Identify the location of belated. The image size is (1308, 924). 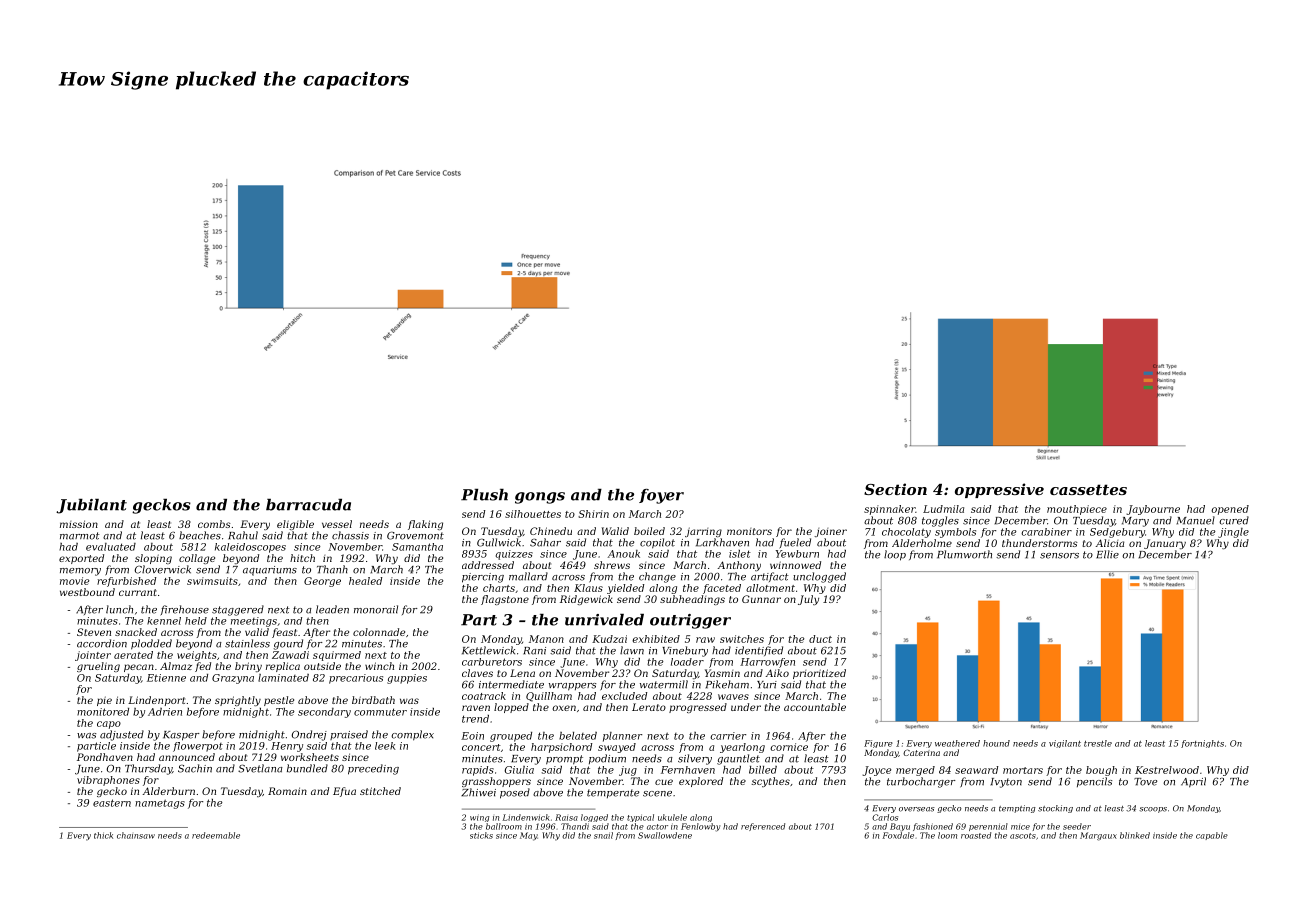
(578, 736).
